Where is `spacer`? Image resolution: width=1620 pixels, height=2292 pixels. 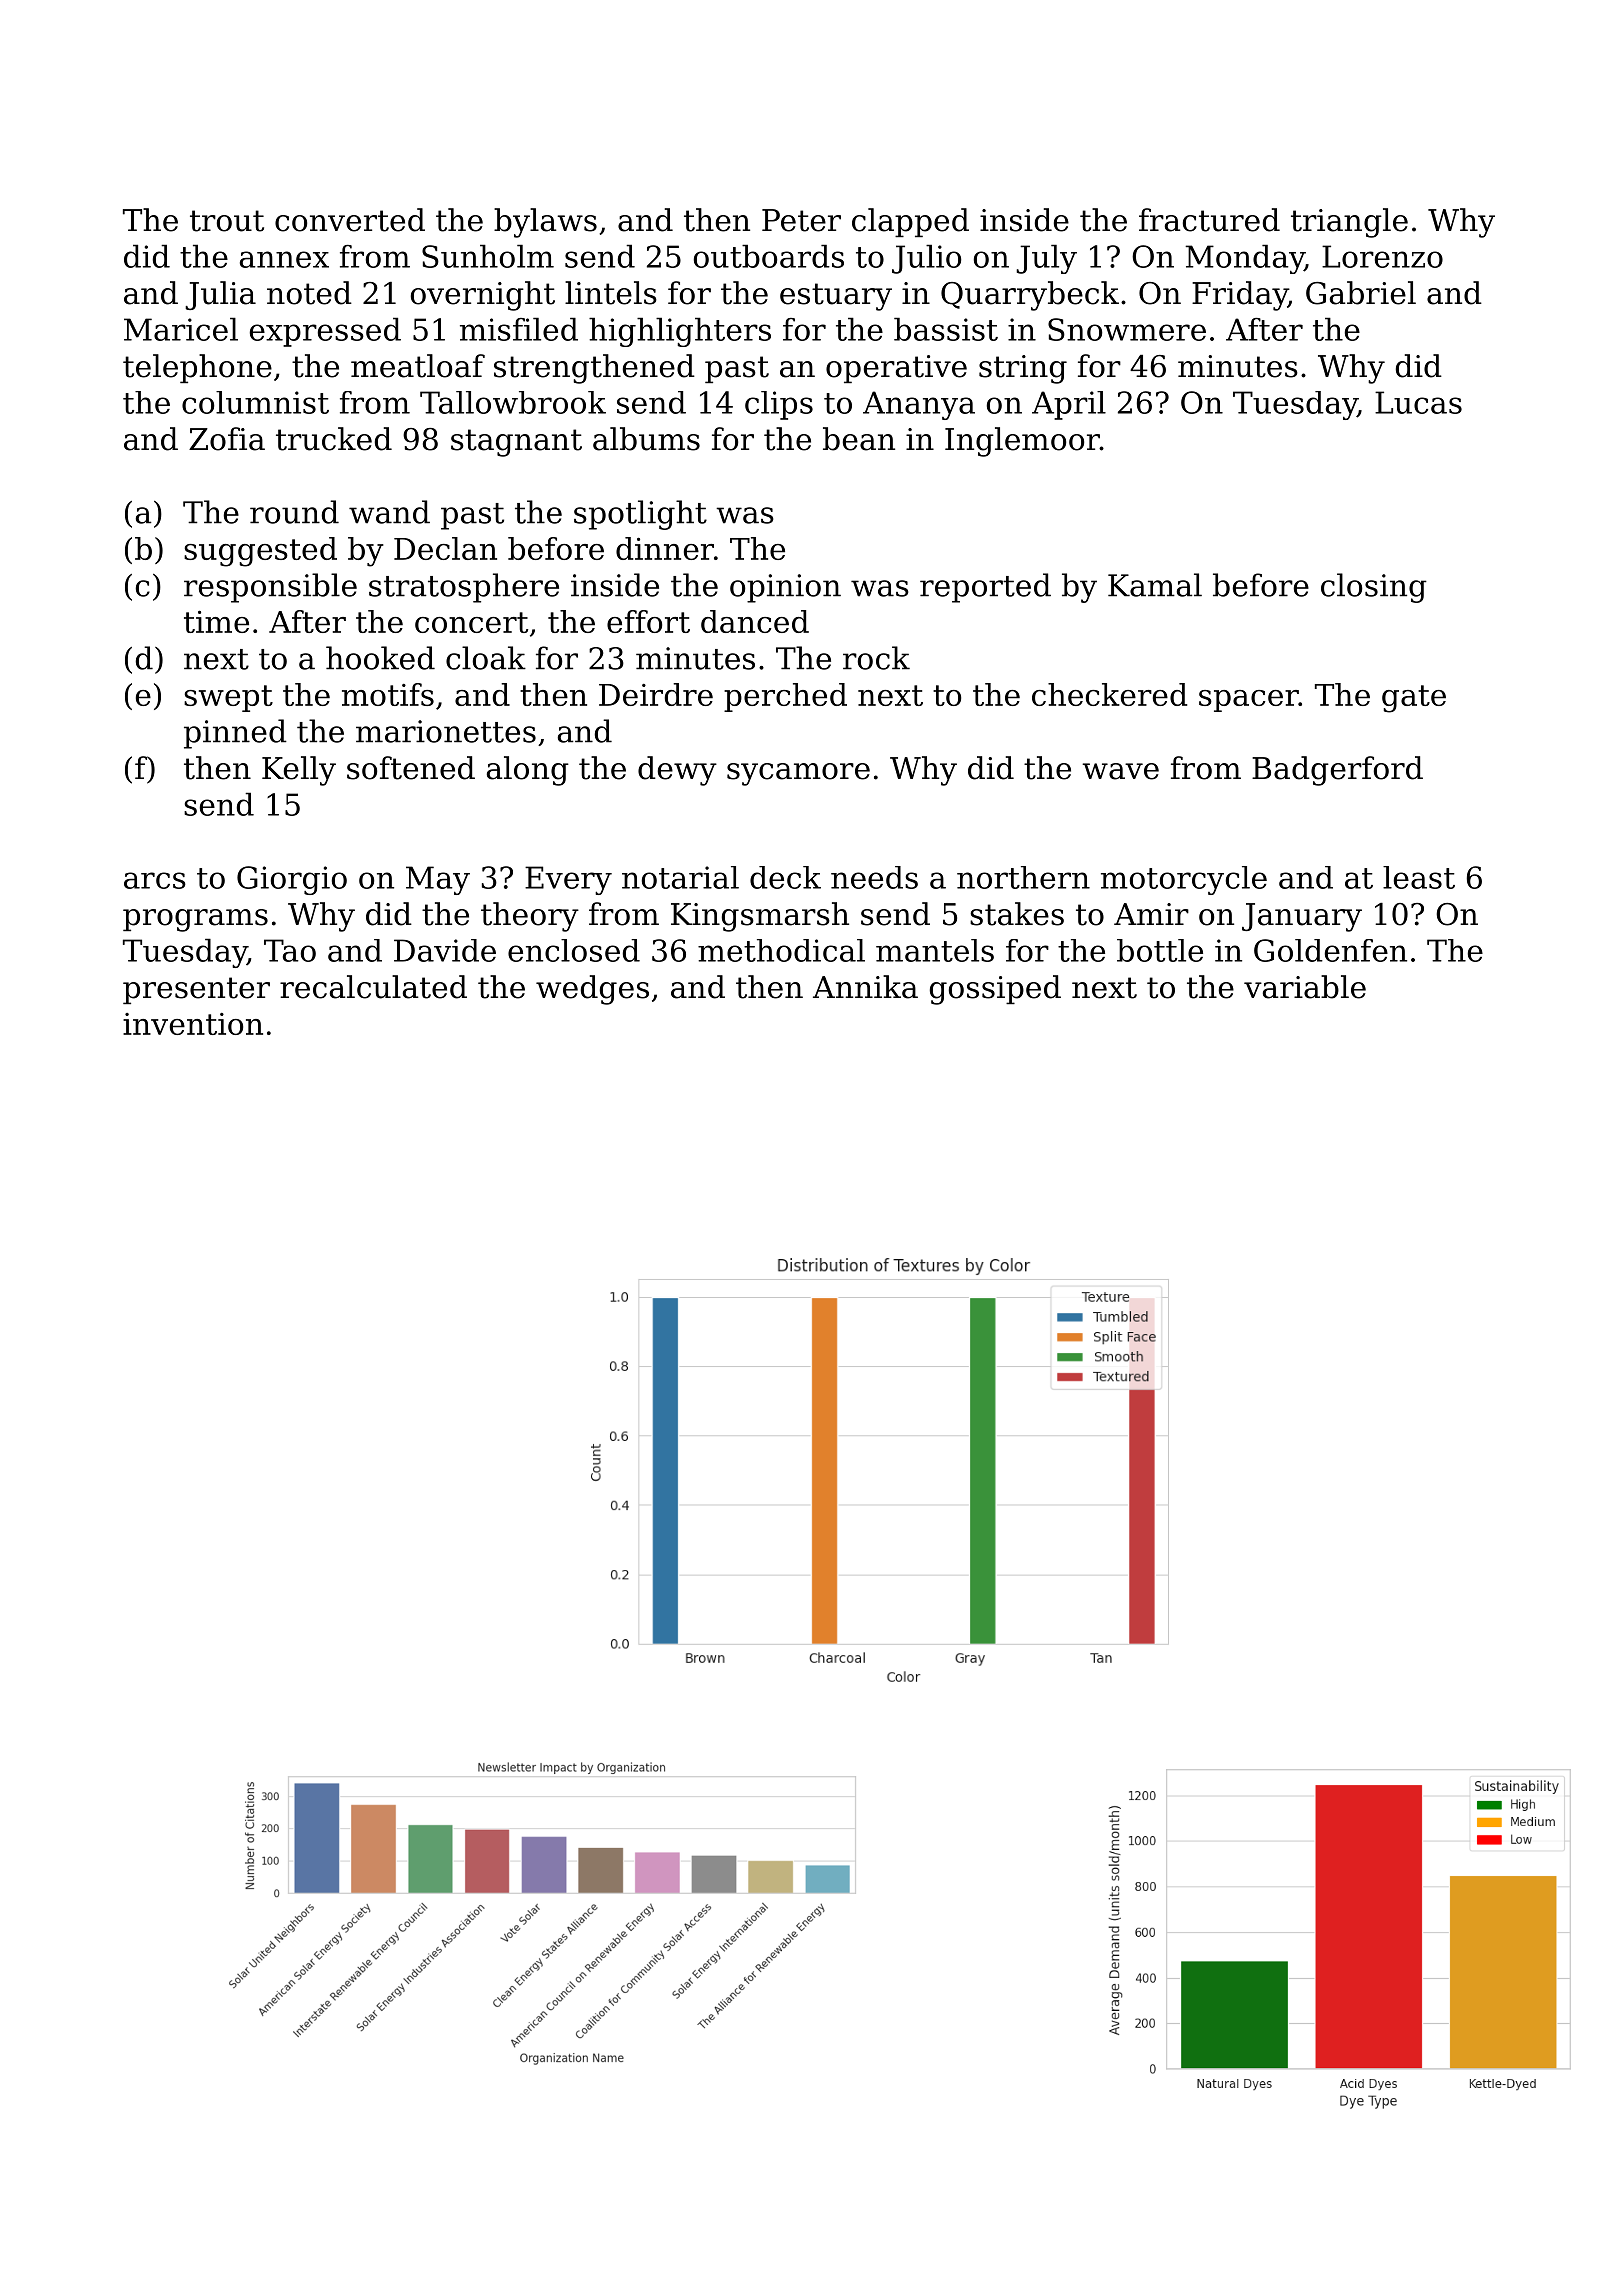
spacer is located at coordinates (1248, 701).
